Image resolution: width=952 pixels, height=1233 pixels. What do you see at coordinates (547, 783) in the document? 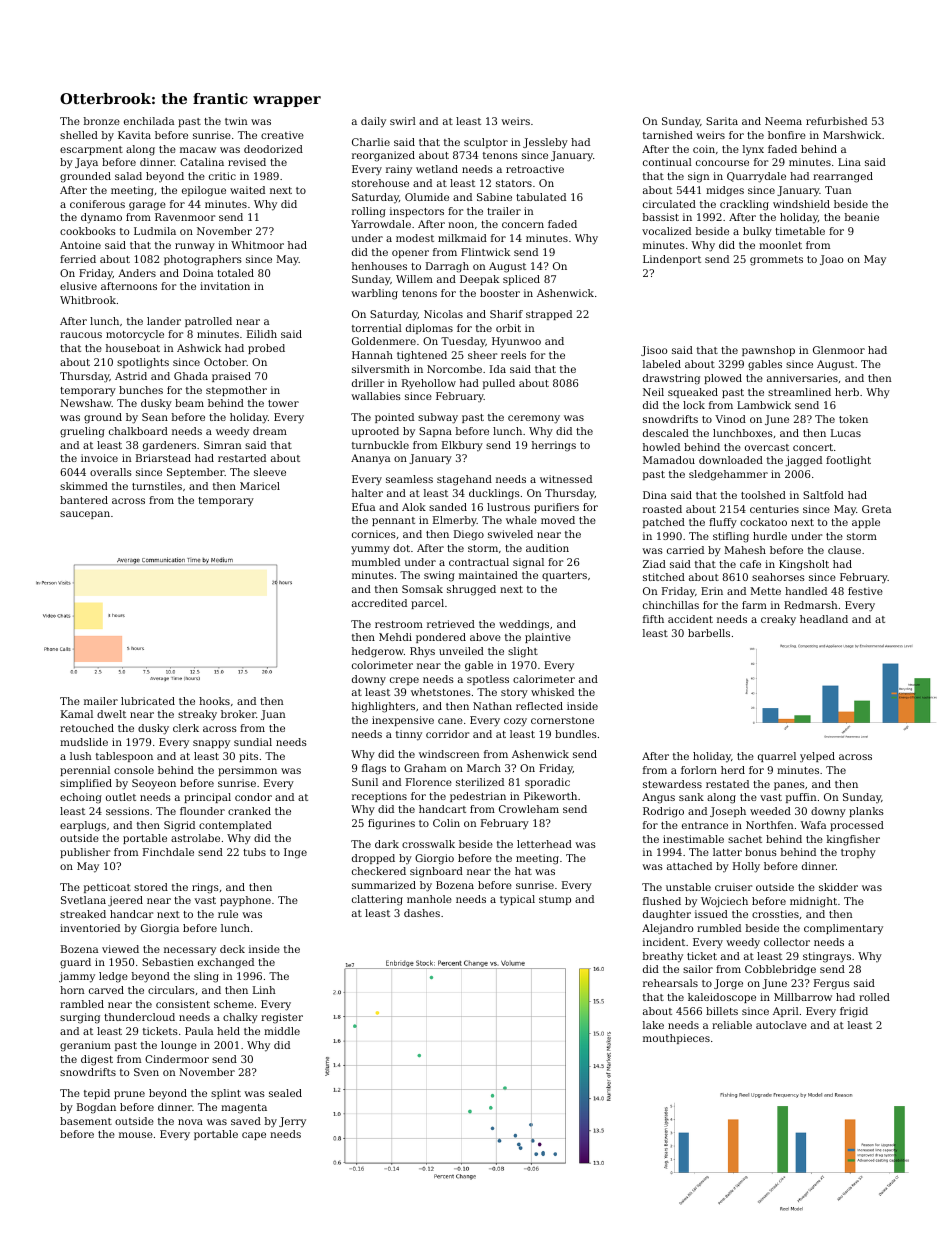
I see `sporadic` at bounding box center [547, 783].
